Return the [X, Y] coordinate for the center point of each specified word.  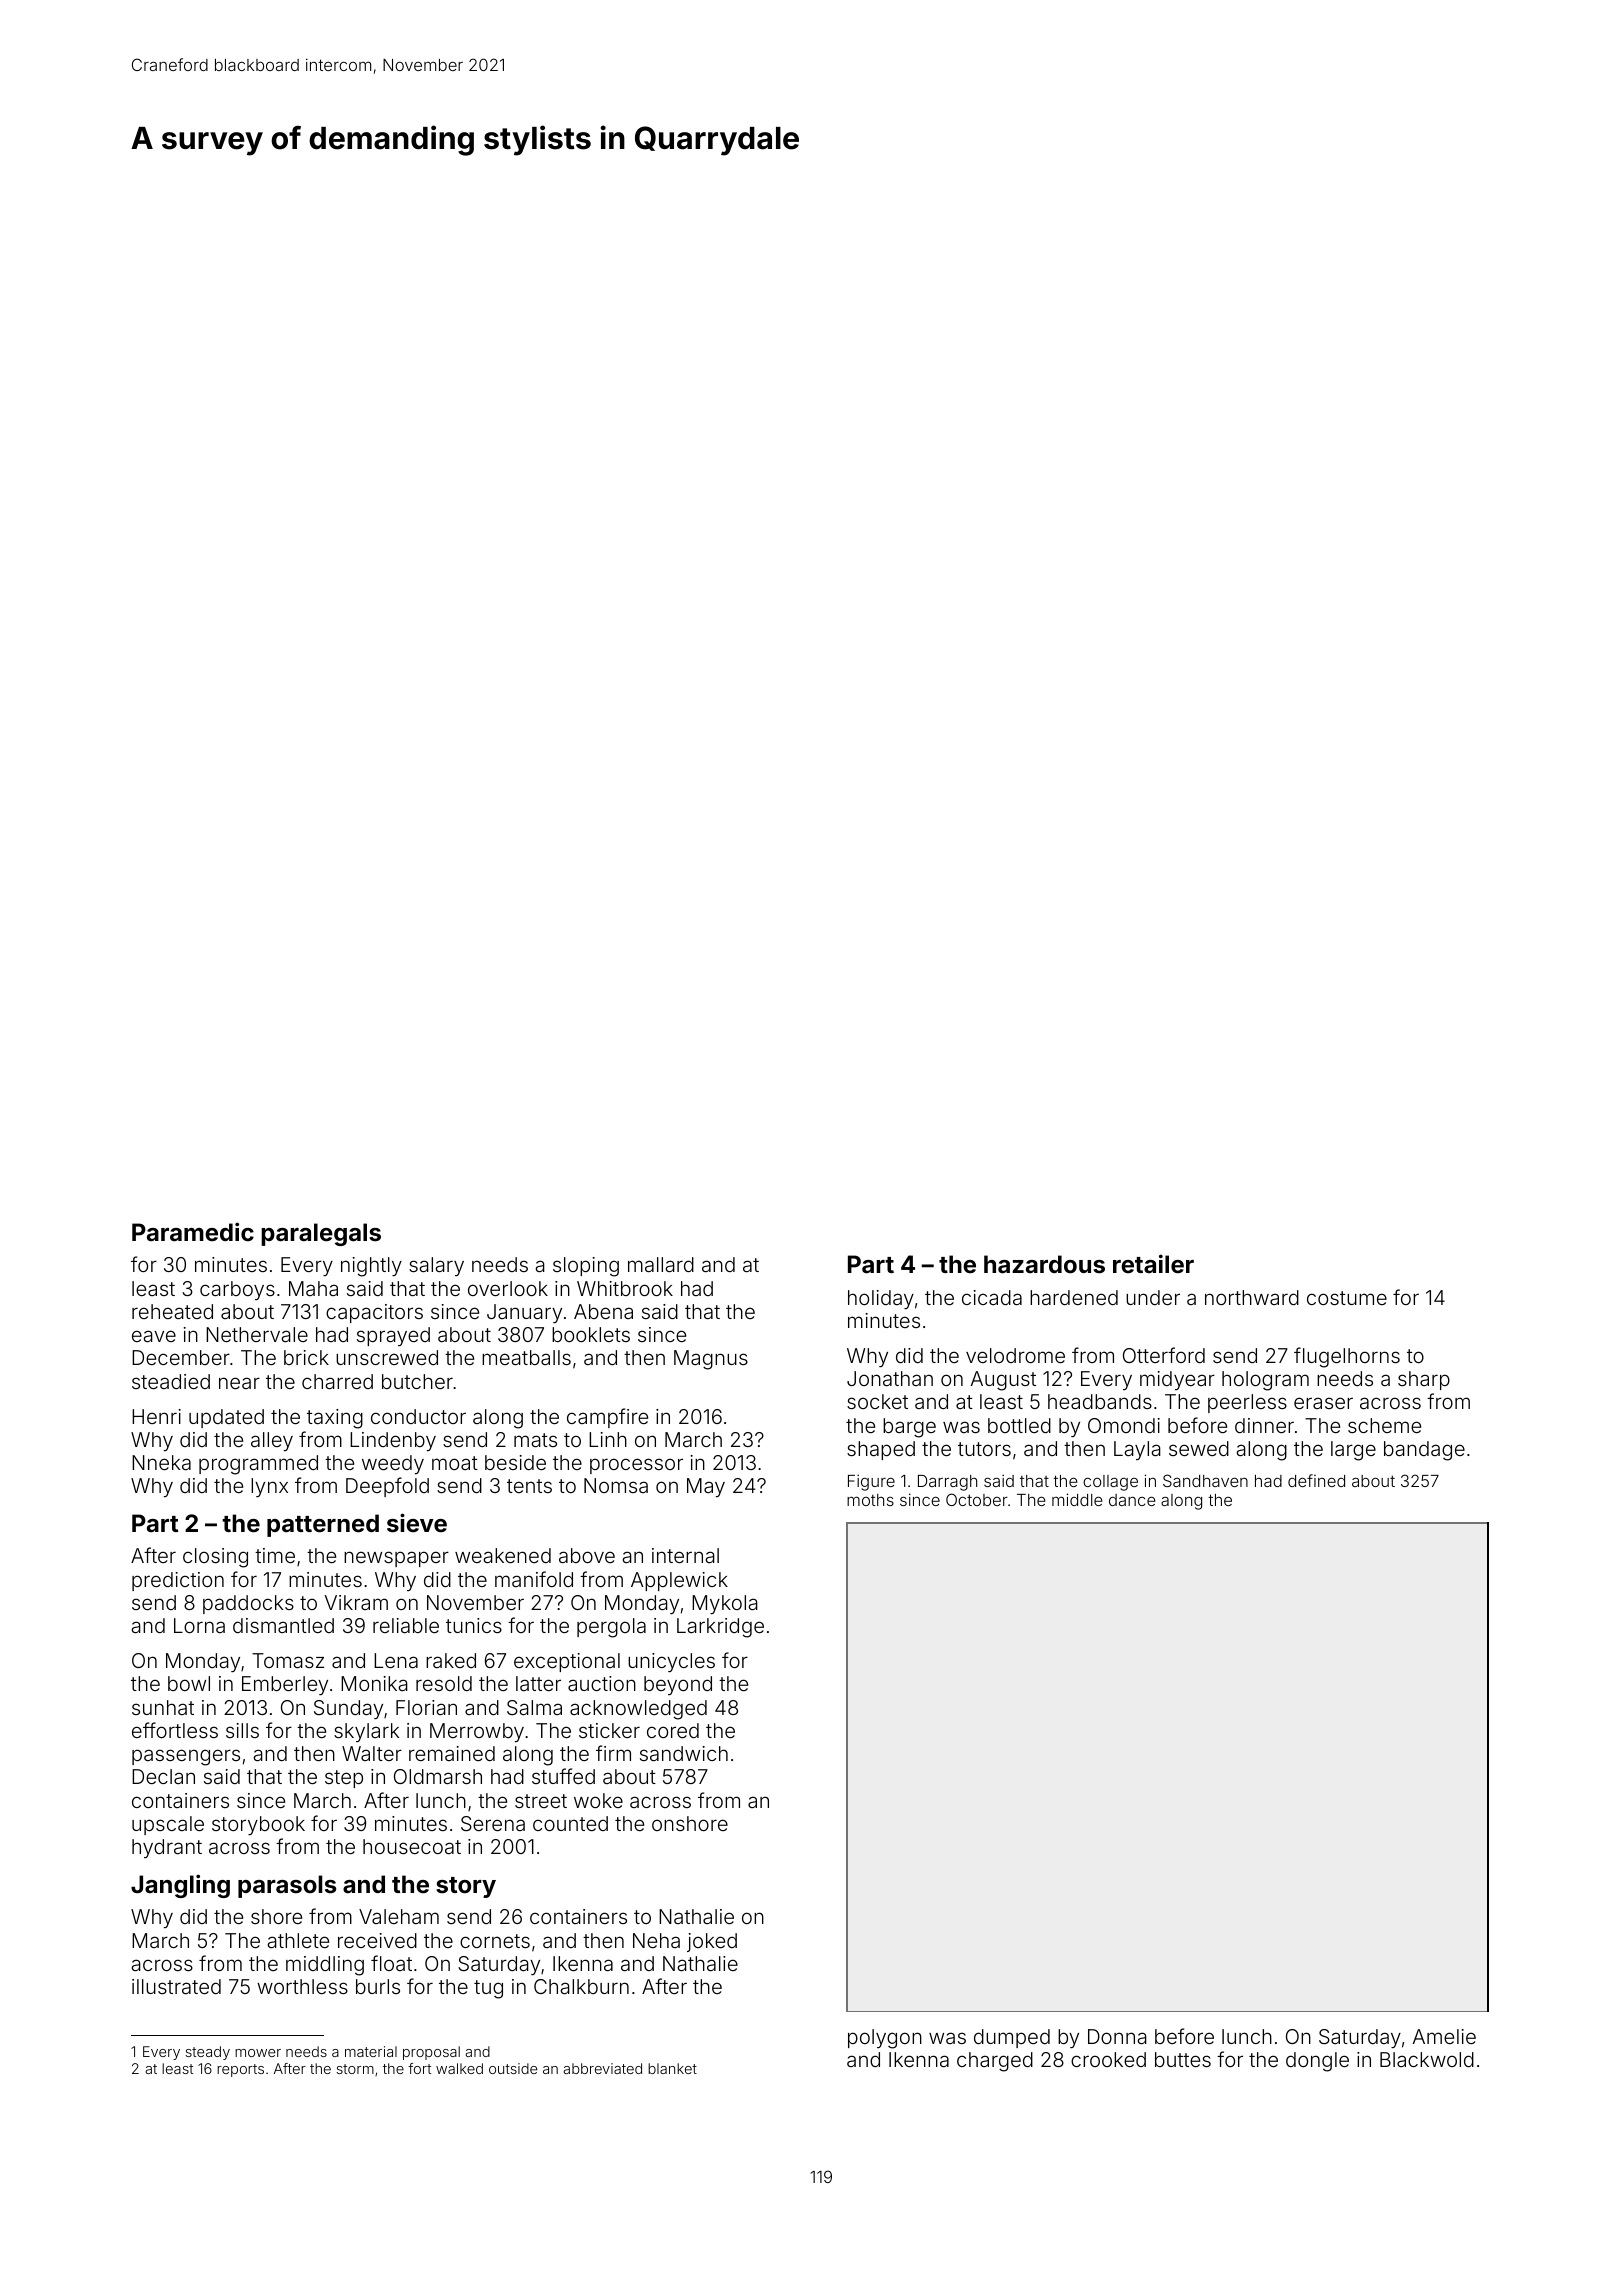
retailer [1153, 1264]
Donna [1117, 2036]
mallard [661, 1264]
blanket [672, 2068]
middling [325, 1966]
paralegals [321, 1234]
